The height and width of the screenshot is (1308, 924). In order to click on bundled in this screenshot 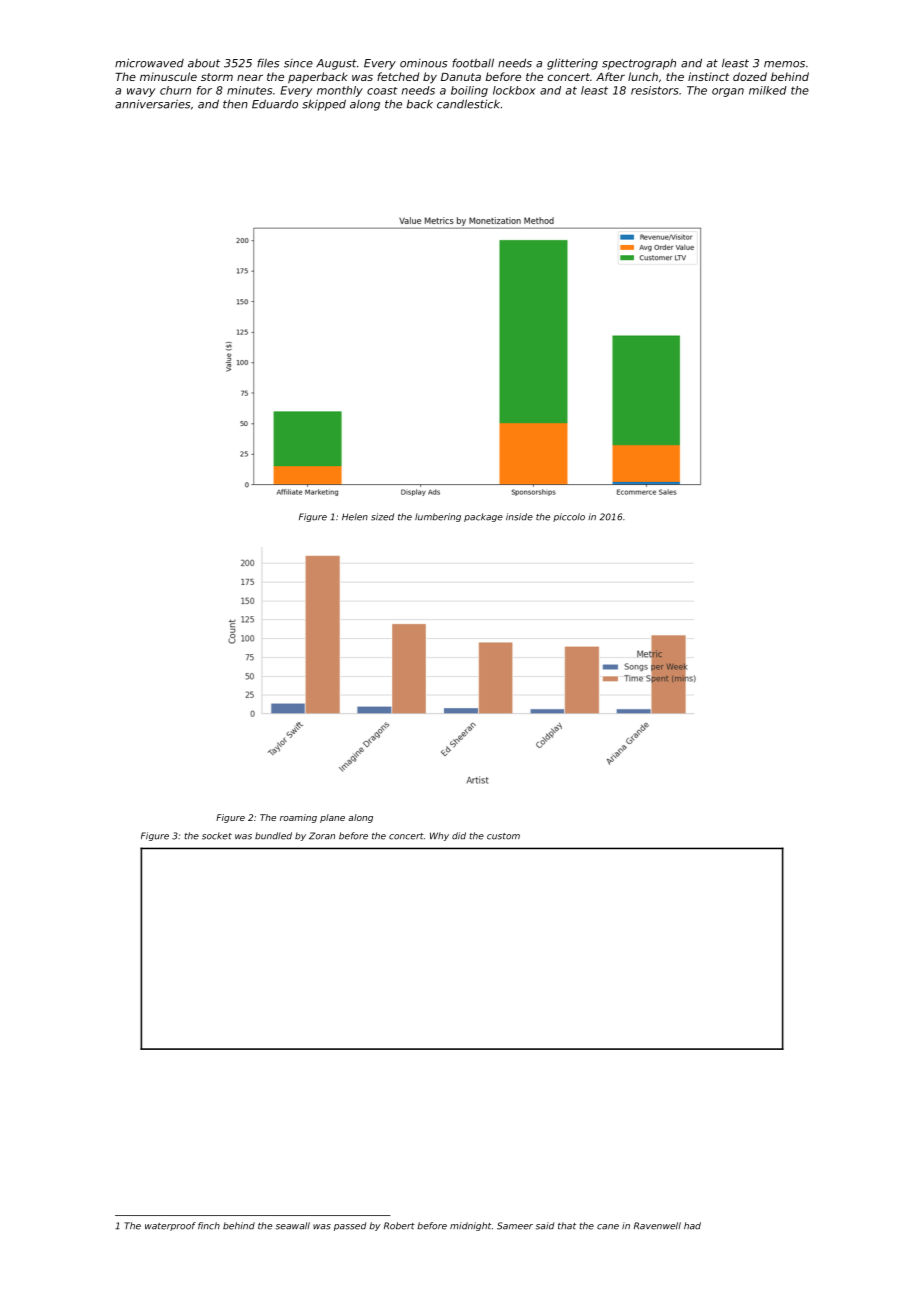, I will do `click(273, 836)`.
